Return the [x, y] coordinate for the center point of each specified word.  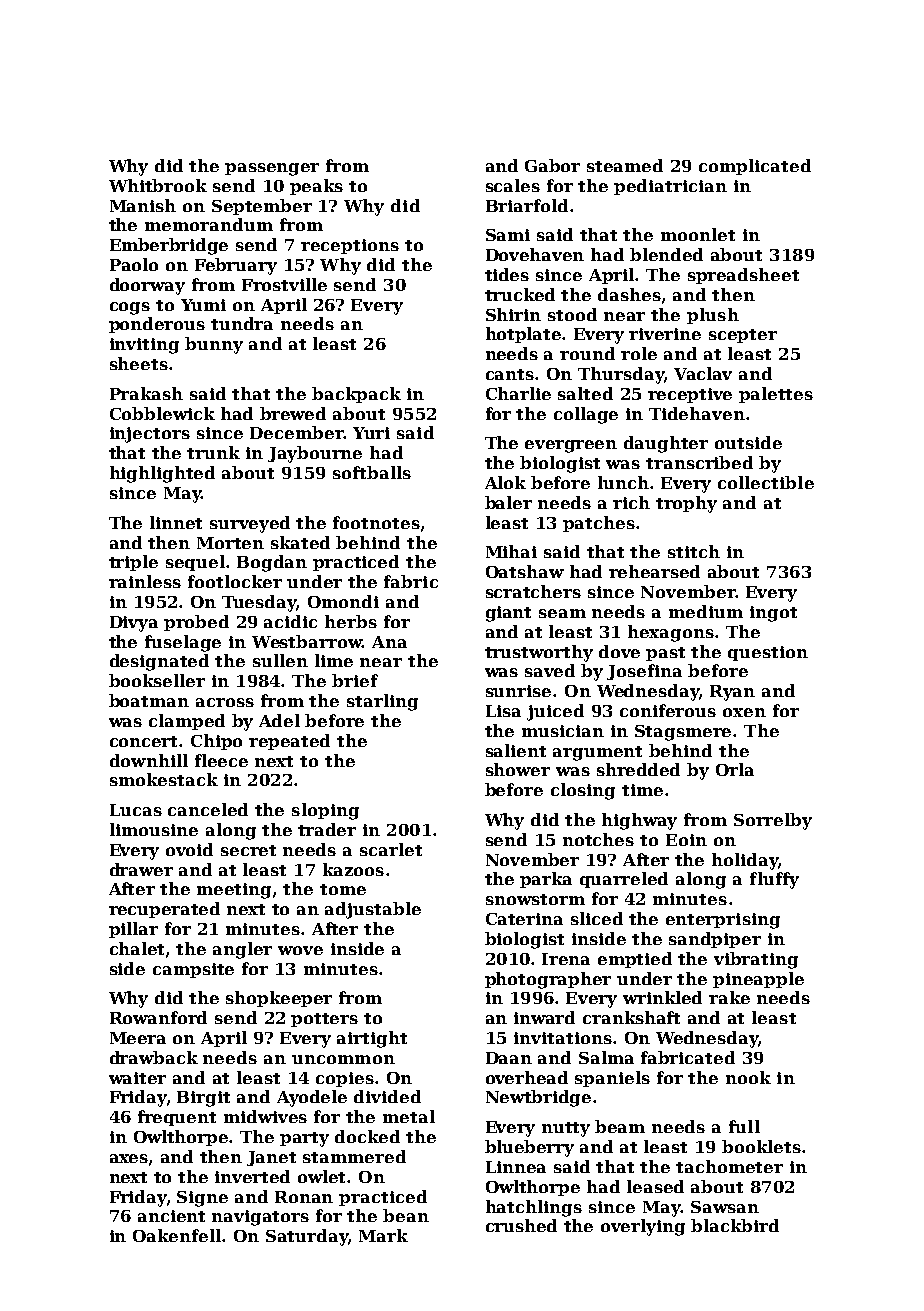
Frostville [284, 284]
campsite [193, 970]
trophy [686, 504]
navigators [260, 1218]
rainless [145, 581]
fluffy [774, 880]
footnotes [376, 522]
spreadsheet [743, 276]
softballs [372, 472]
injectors [150, 435]
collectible [766, 482]
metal [409, 1116]
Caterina [524, 919]
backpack [356, 395]
